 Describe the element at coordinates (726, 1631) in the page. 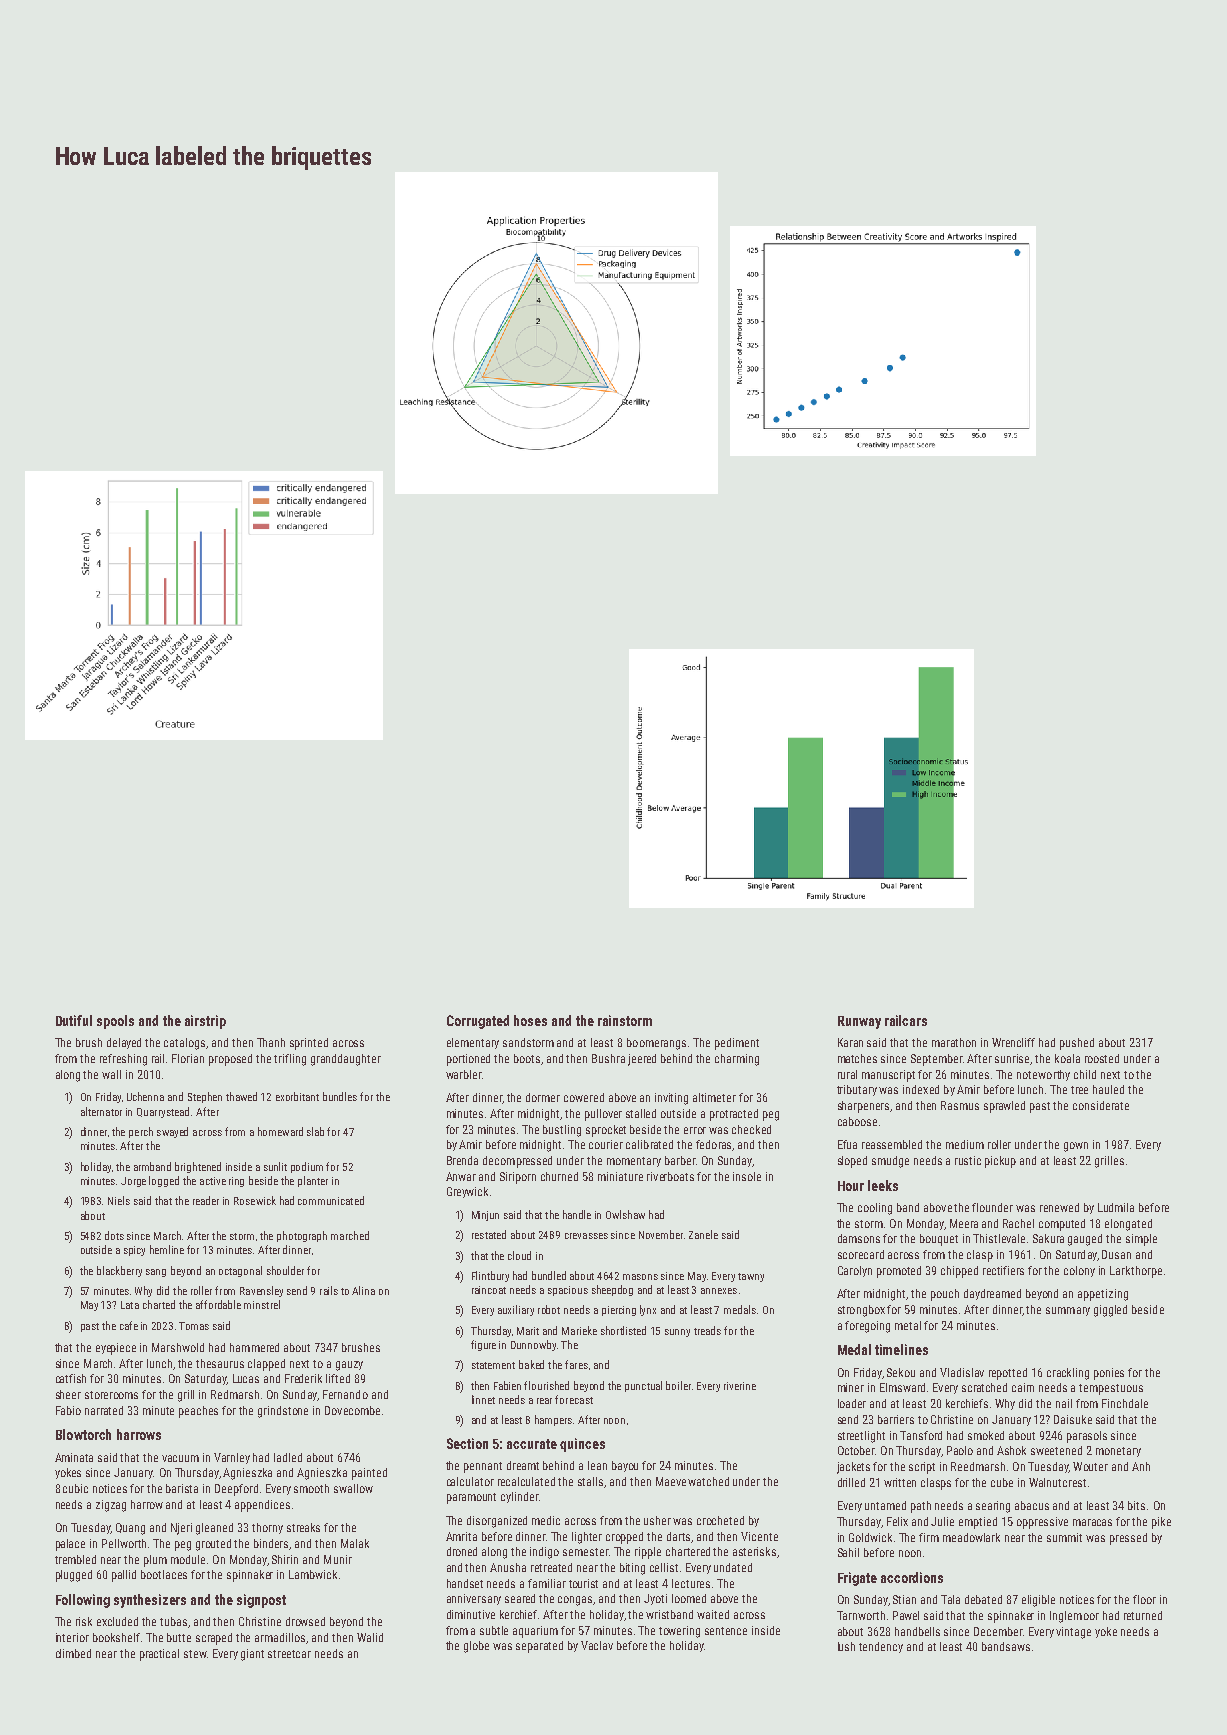

I see `sentence` at that location.
